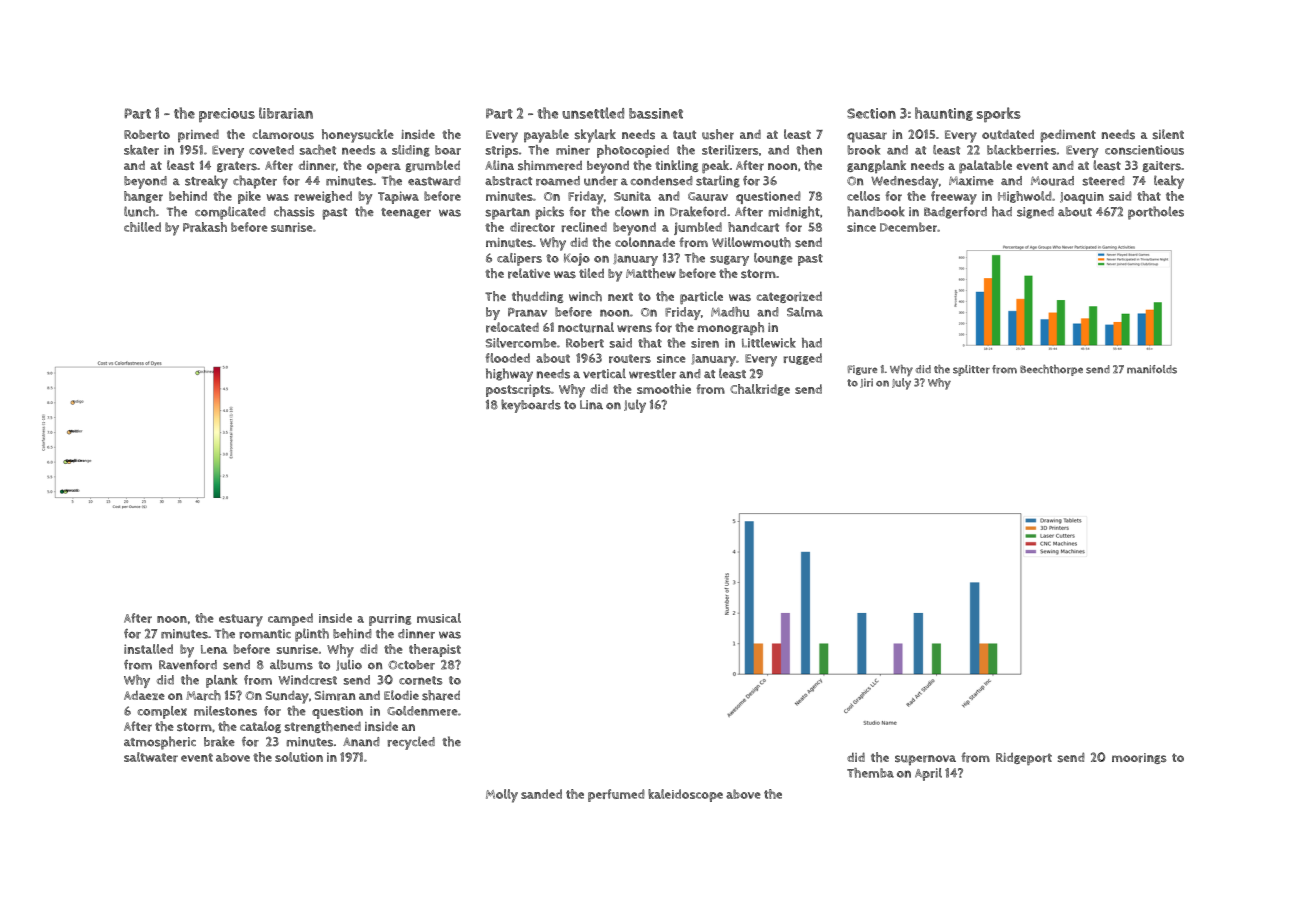 The image size is (1308, 924). Describe the element at coordinates (1156, 213) in the screenshot. I see `portholes` at that location.
